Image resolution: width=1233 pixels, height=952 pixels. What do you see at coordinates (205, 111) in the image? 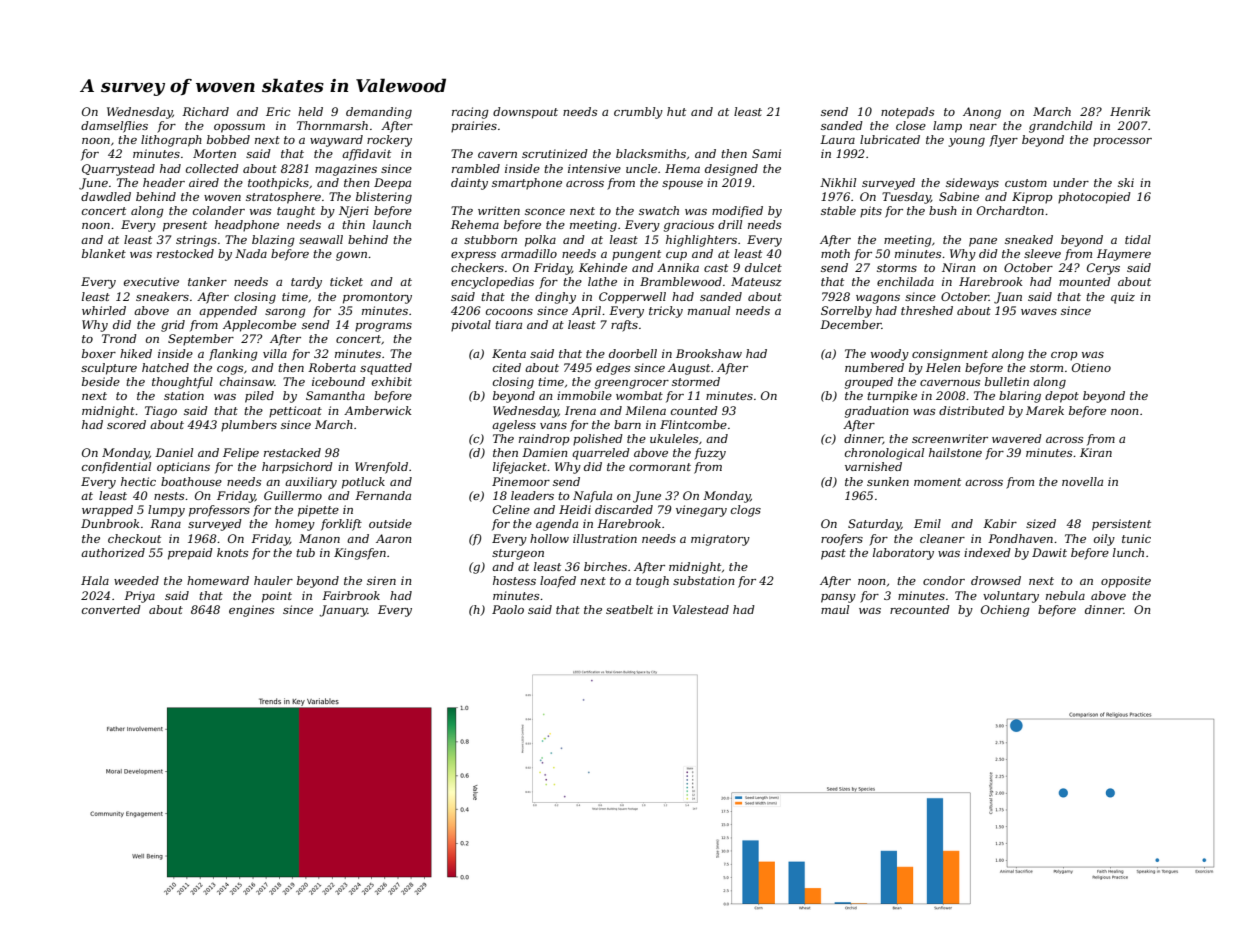
I see `Richard` at bounding box center [205, 111].
